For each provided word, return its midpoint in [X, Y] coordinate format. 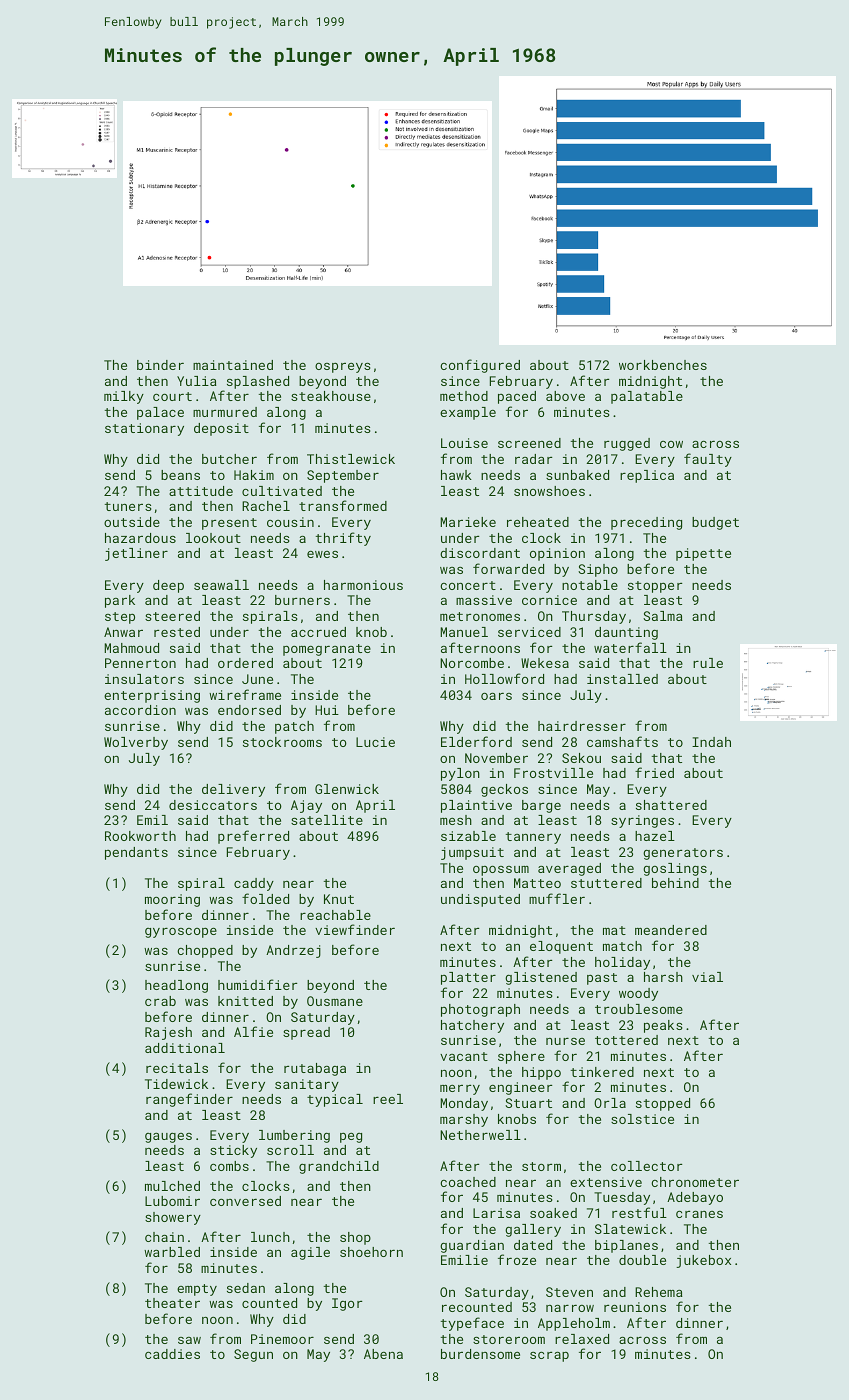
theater [172, 1303]
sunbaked [577, 475]
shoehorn [371, 1252]
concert [468, 585]
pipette [703, 554]
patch [294, 727]
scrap [549, 1356]
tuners [128, 506]
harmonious [363, 585]
